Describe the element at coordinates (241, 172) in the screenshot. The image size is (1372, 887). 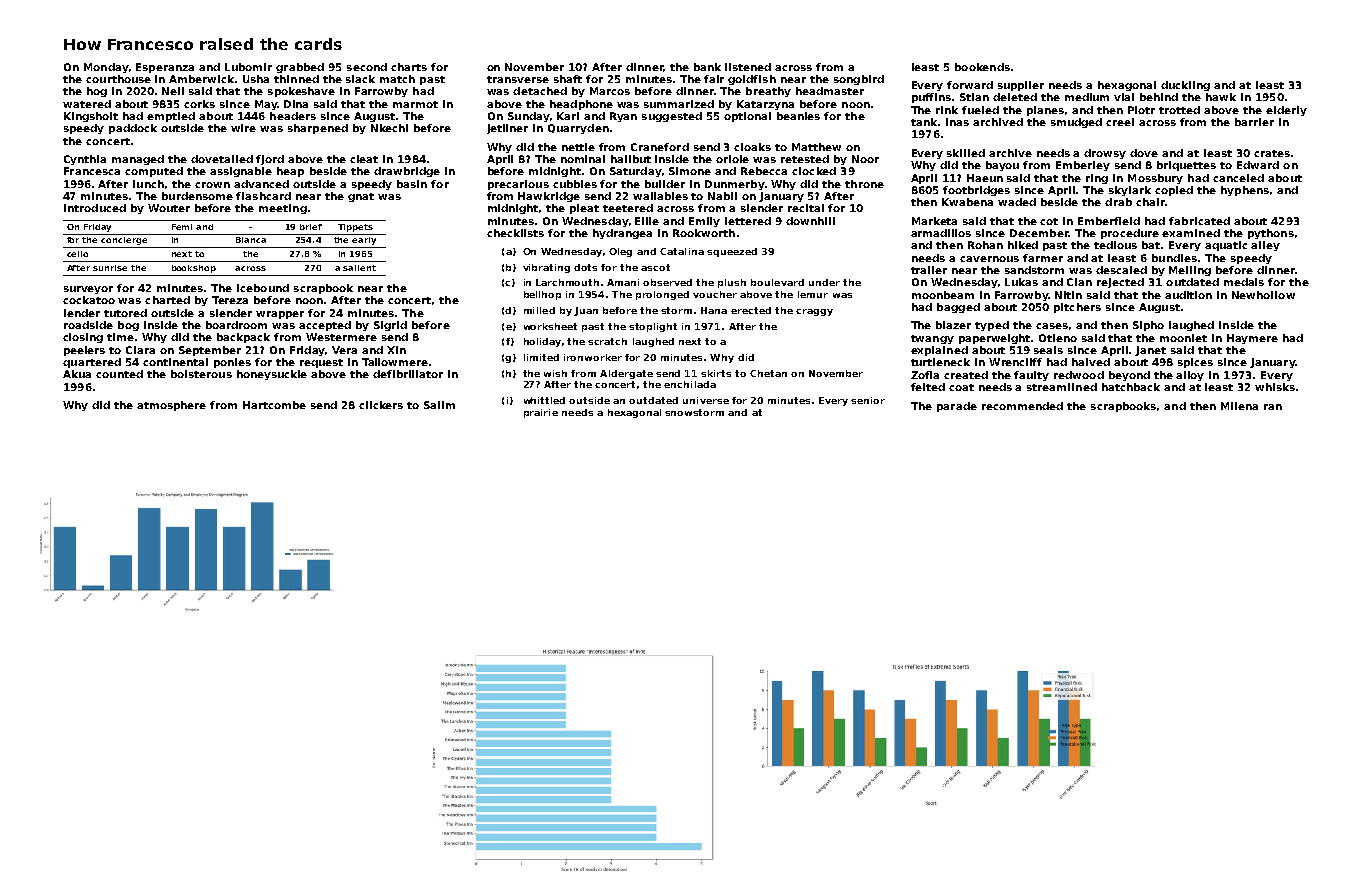
I see `assignable` at that location.
